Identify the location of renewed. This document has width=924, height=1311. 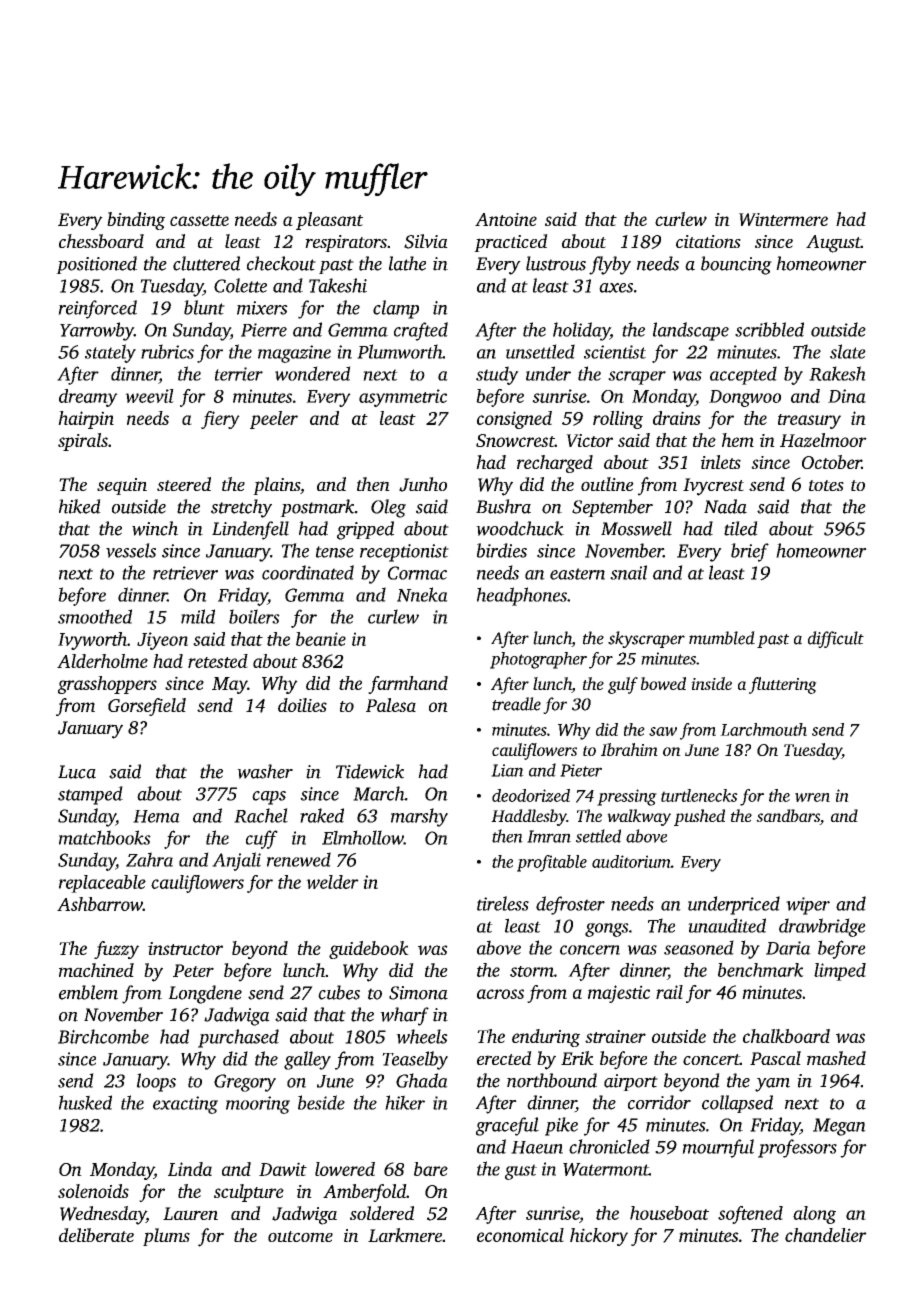
(299, 859).
